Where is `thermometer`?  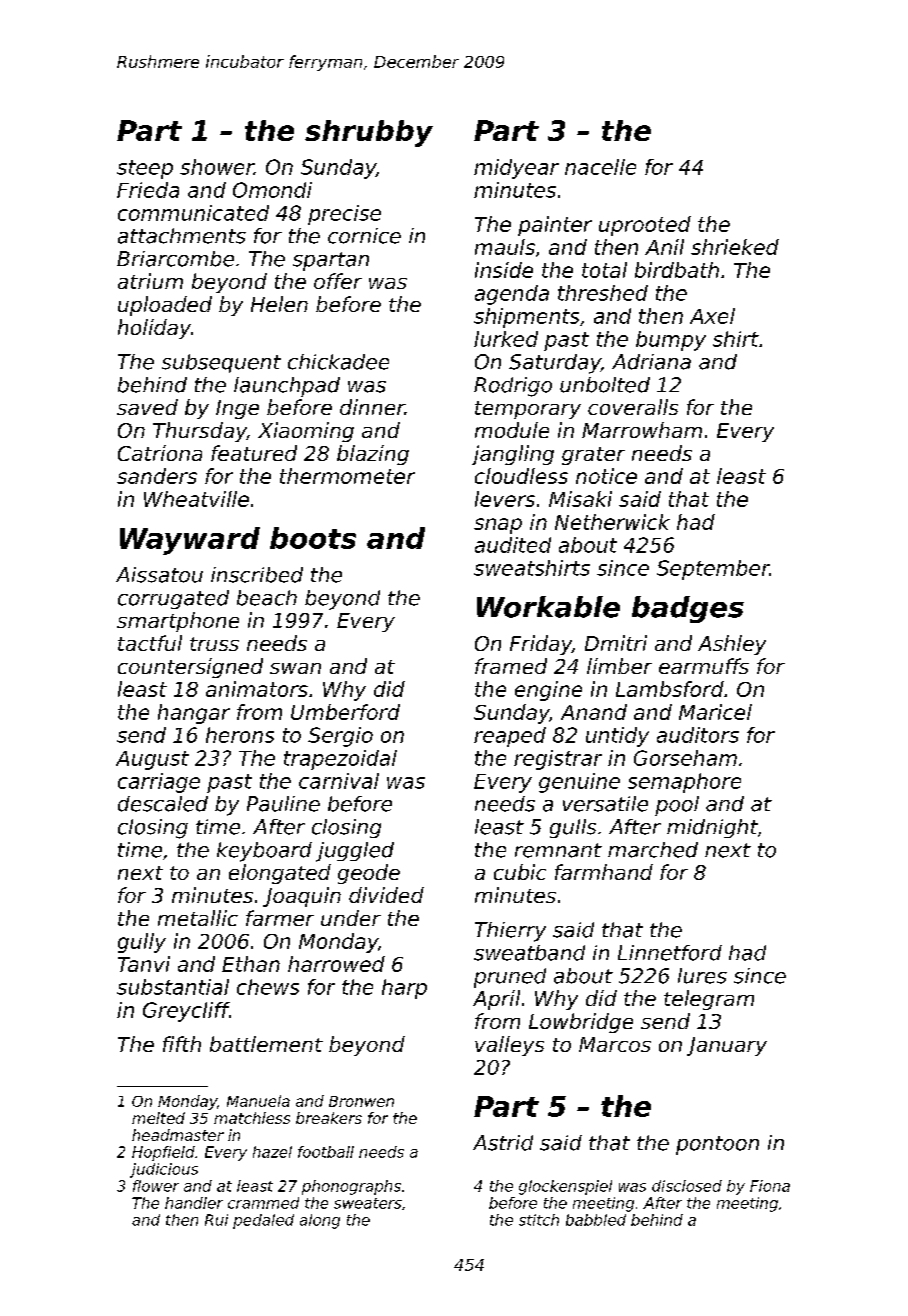
thermometer is located at coordinates (347, 476).
